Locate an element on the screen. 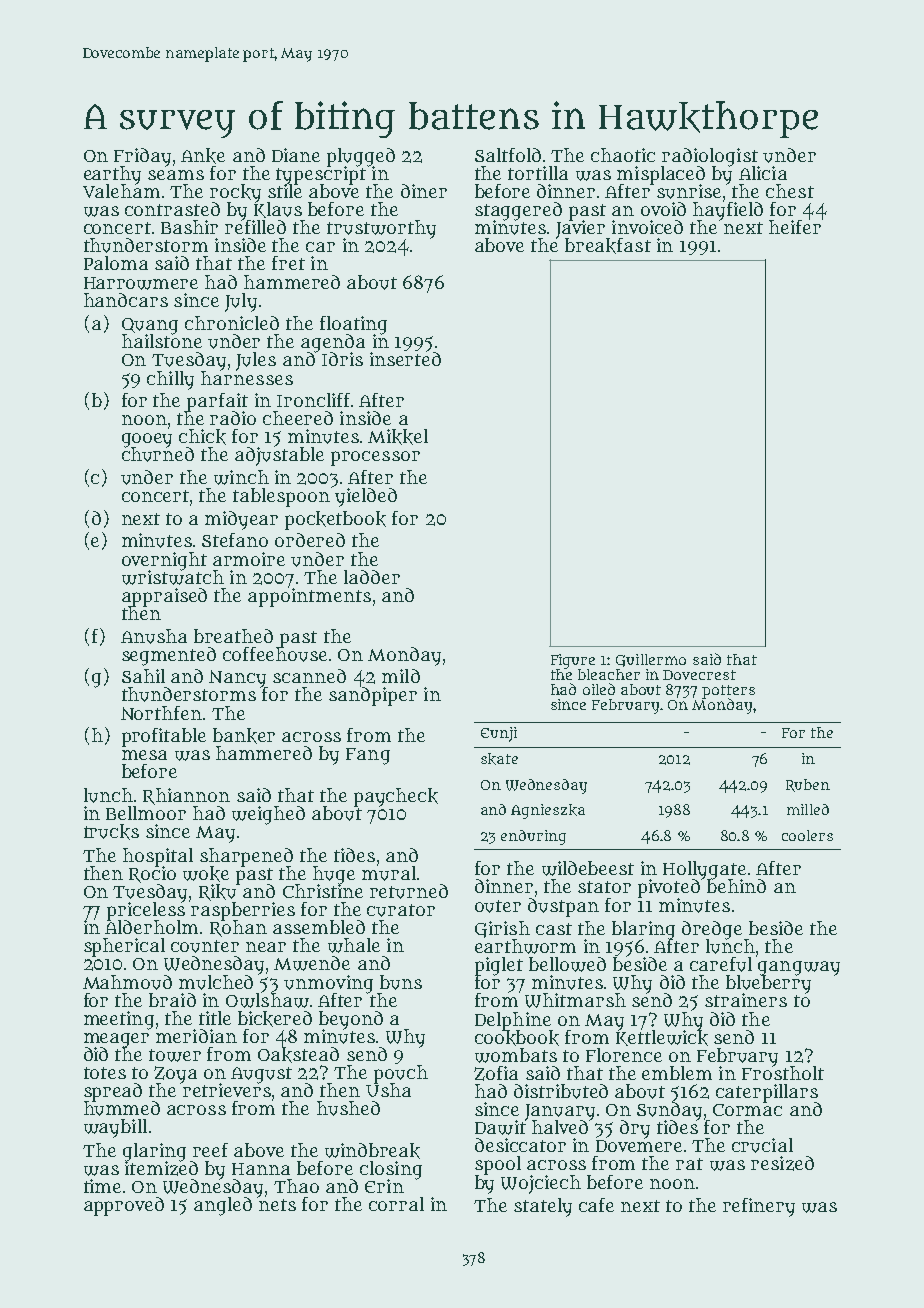 Image resolution: width=924 pixels, height=1308 pixels. inserted is located at coordinates (405, 359).
